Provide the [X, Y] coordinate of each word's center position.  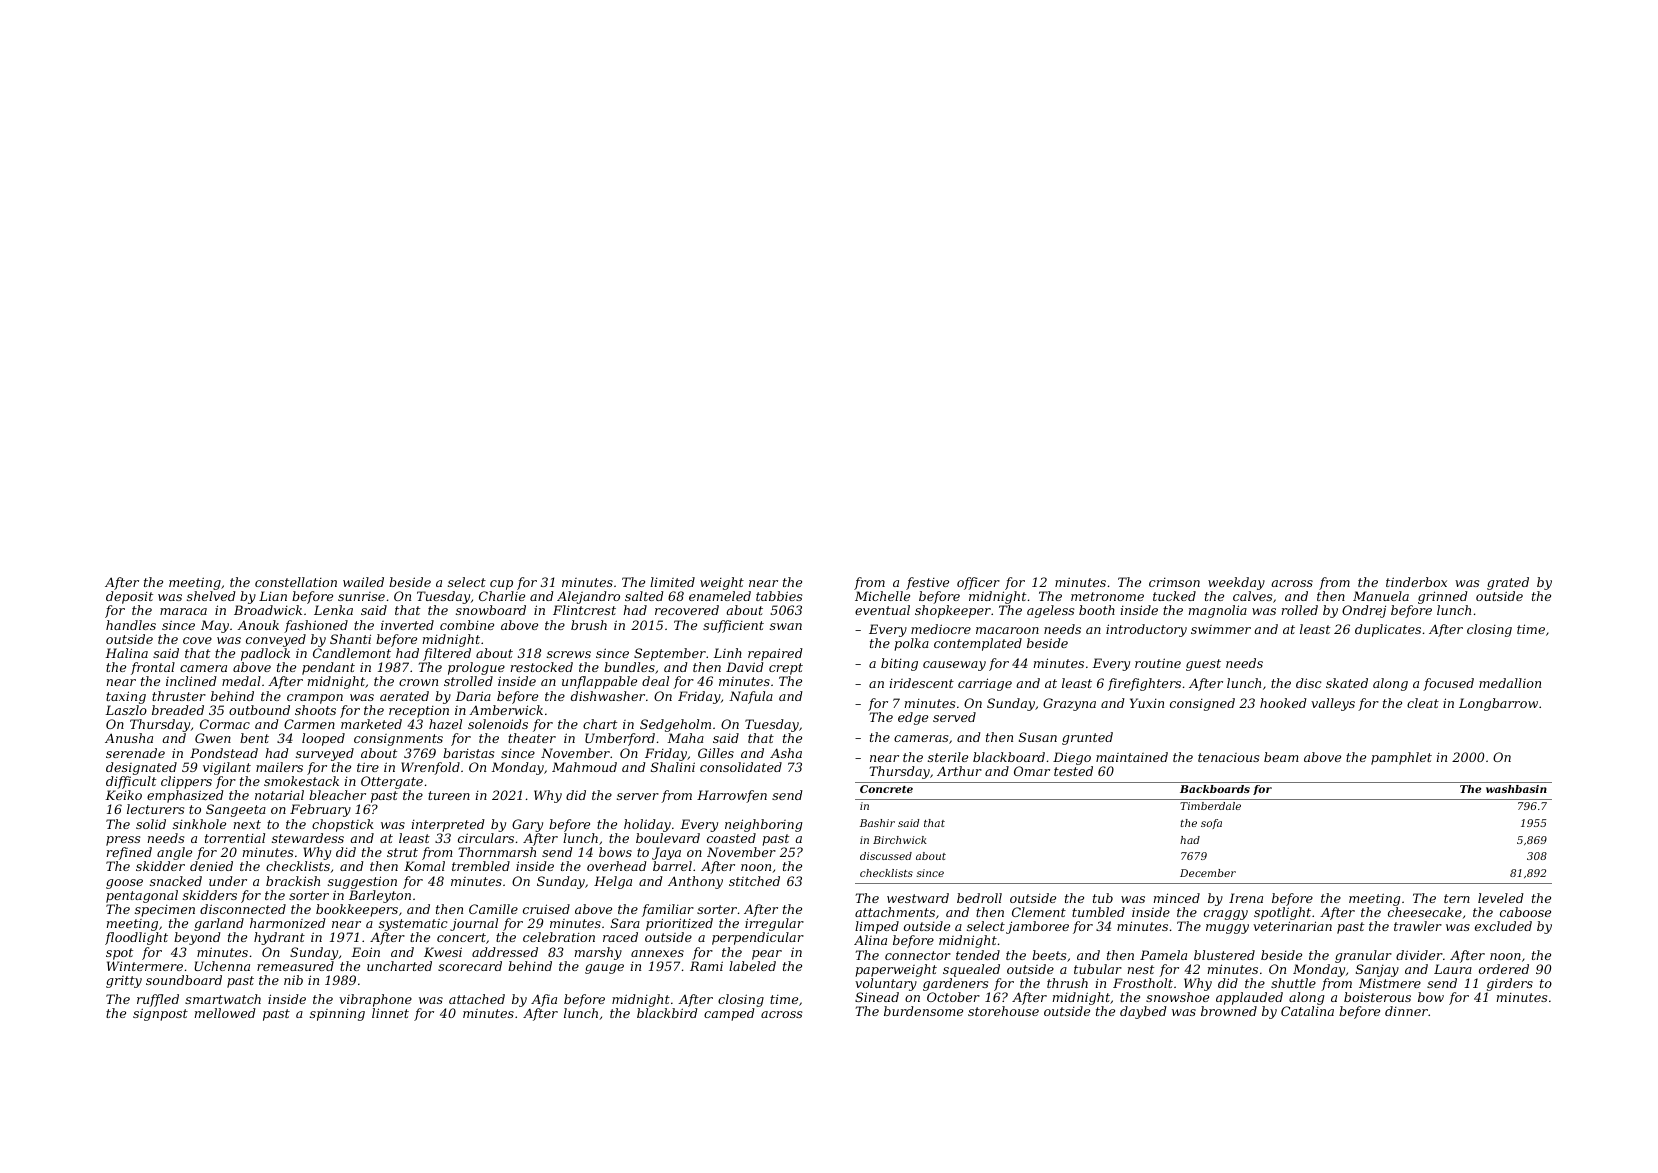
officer [978, 583]
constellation [296, 582]
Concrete [886, 789]
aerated [404, 696]
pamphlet [1401, 758]
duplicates [1388, 630]
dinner [1406, 1011]
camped [729, 1014]
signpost [160, 1014]
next [247, 824]
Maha [685, 738]
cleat [1423, 703]
